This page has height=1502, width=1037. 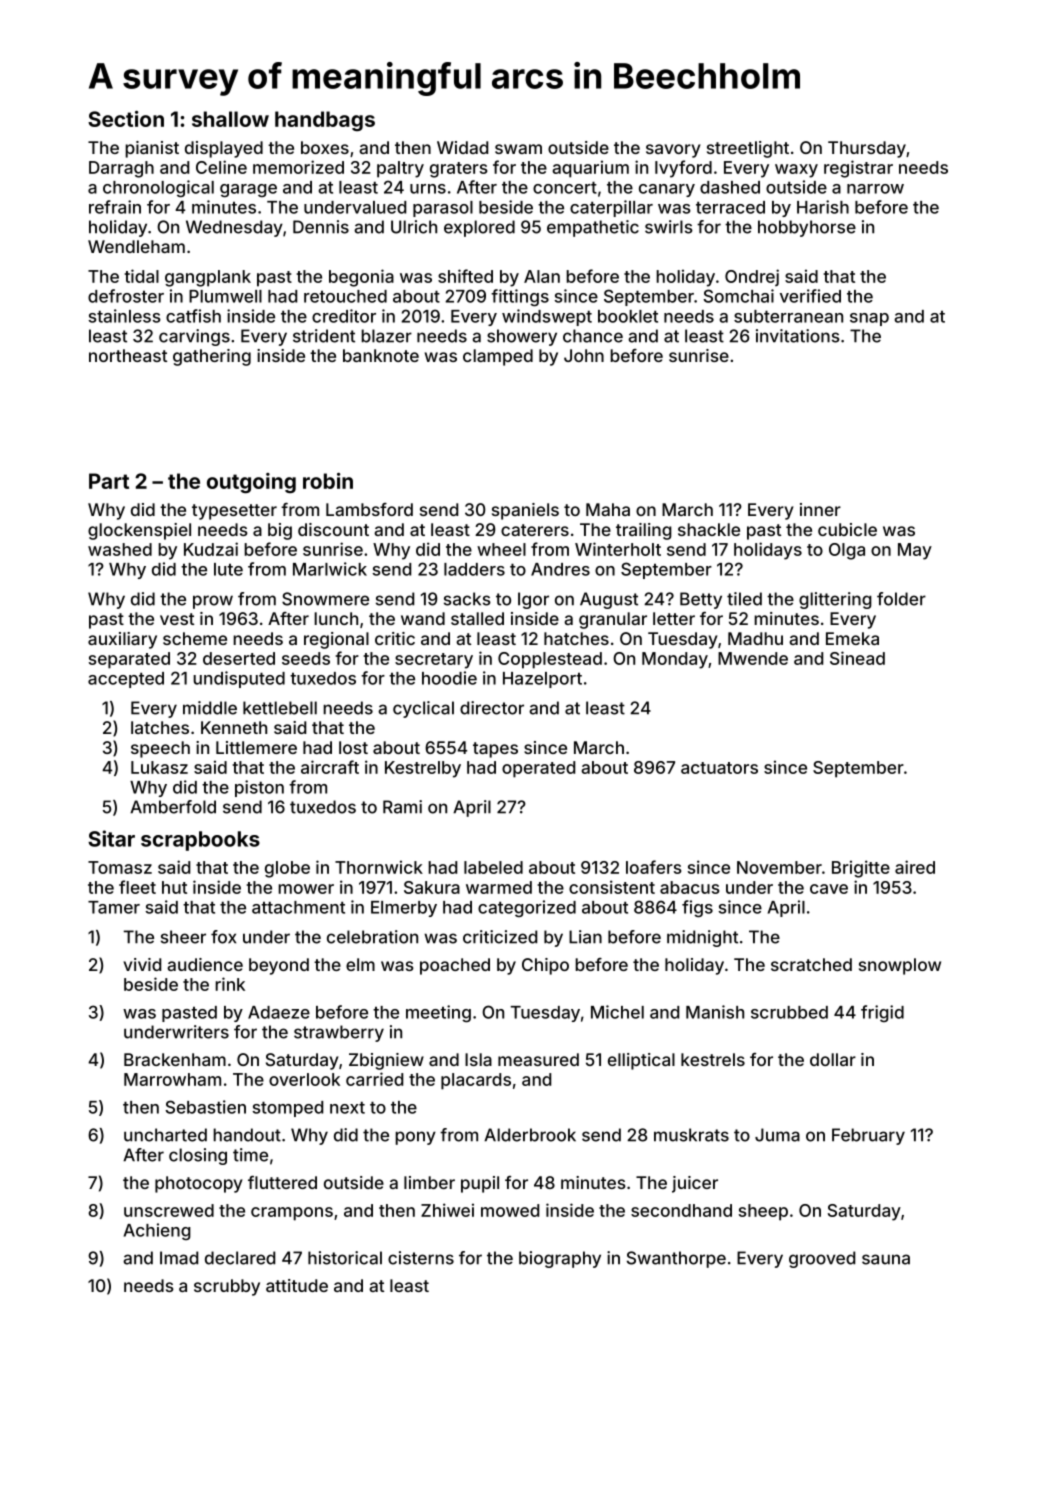 What do you see at coordinates (618, 549) in the page?
I see `Winterholt` at bounding box center [618, 549].
